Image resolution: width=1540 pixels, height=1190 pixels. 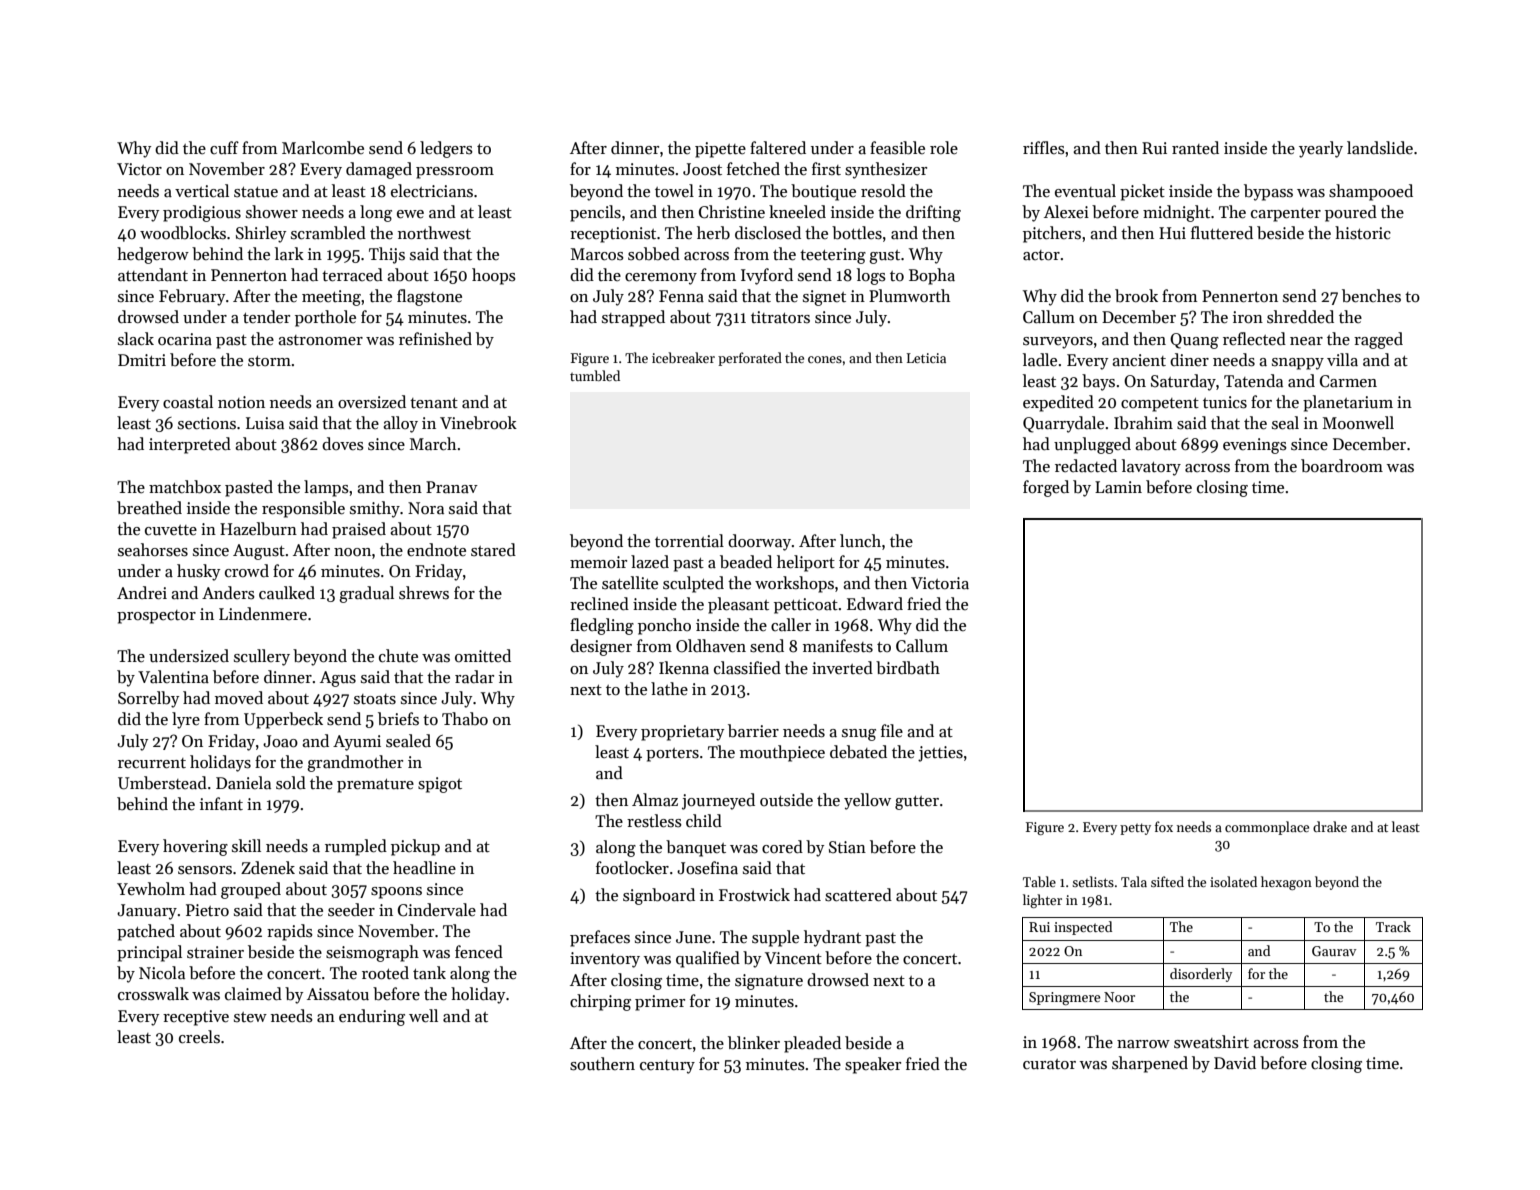 What do you see at coordinates (873, 1065) in the page?
I see `speaker` at bounding box center [873, 1065].
